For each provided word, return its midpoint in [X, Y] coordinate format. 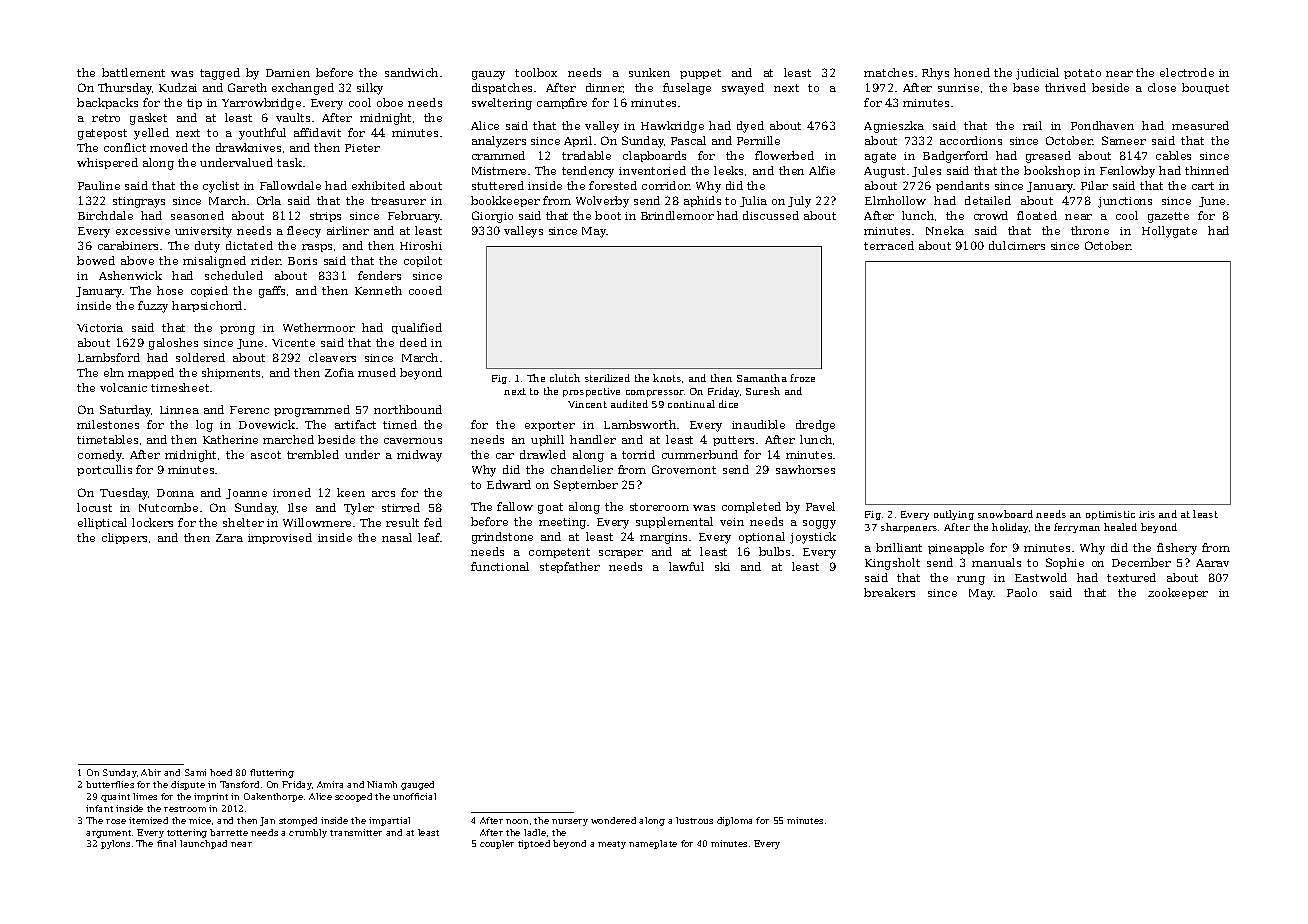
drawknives [248, 147]
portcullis [104, 470]
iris [1147, 514]
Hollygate [1169, 232]
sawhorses [805, 469]
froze [802, 378]
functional [500, 566]
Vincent [587, 404]
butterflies [110, 784]
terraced [889, 245]
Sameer [1124, 140]
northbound [408, 409]
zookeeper [1178, 593]
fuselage [687, 89]
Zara [229, 538]
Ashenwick [130, 275]
